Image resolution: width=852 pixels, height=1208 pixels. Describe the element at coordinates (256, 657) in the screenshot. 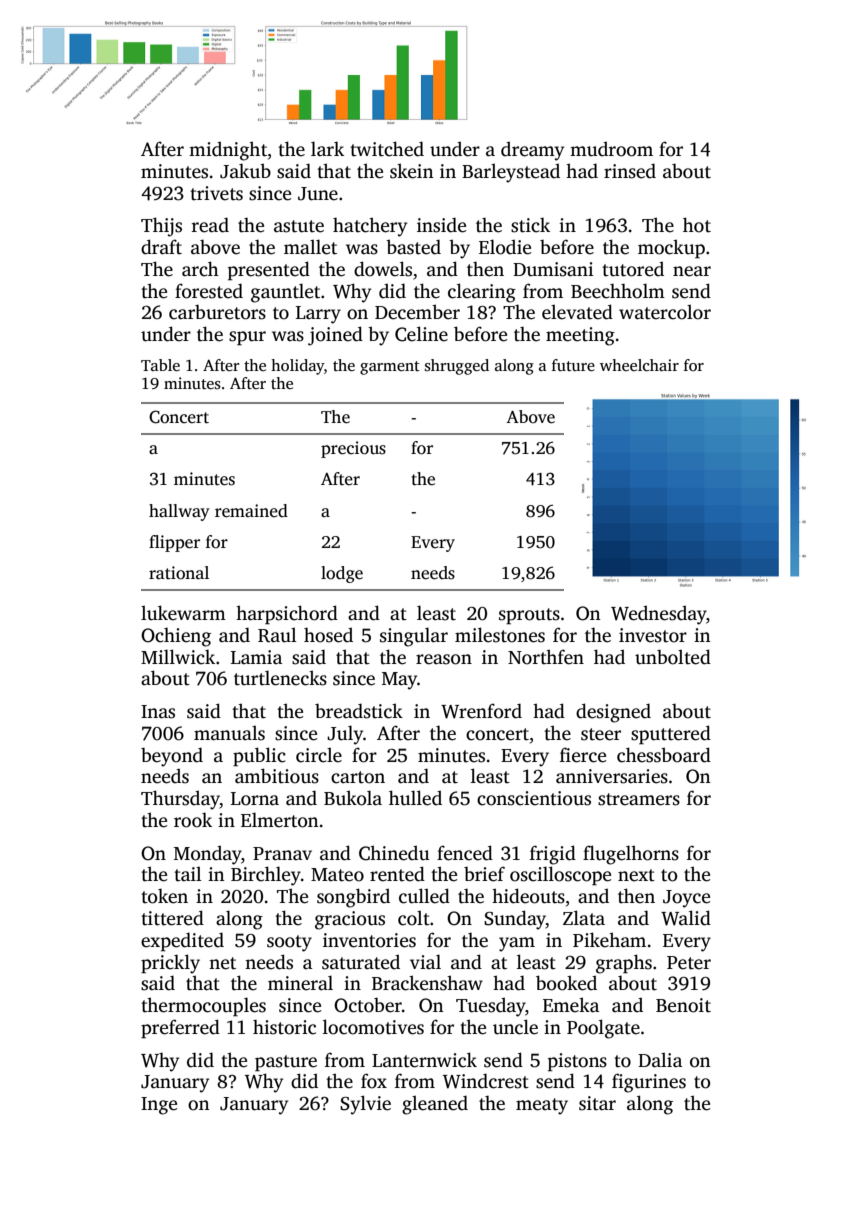

I see `Lamia` at that location.
